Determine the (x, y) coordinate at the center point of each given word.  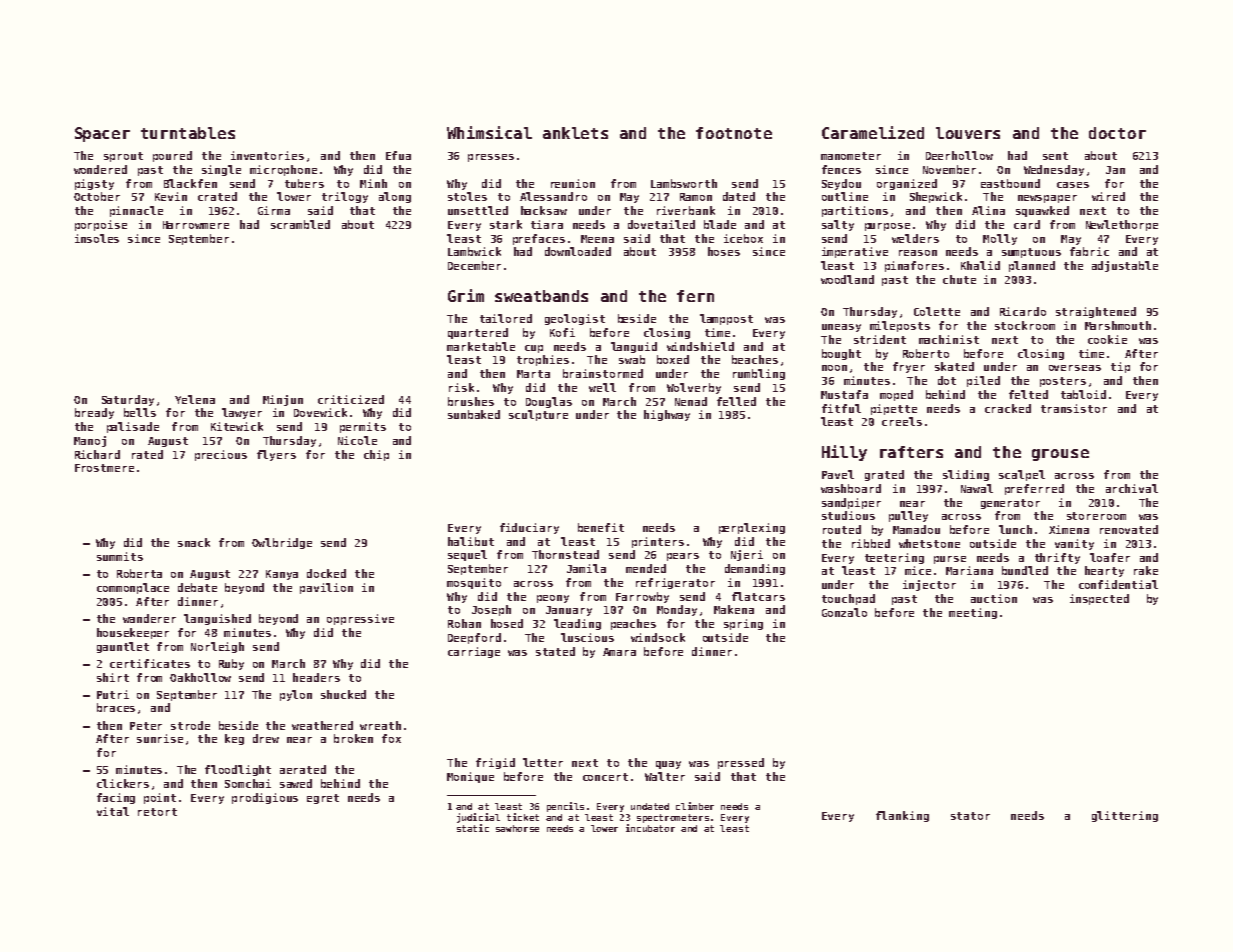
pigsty (94, 184)
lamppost (726, 319)
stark (506, 224)
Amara (619, 652)
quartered (478, 333)
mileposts (900, 326)
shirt (113, 677)
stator (970, 816)
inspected (1099, 599)
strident (880, 339)
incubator (650, 828)
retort (157, 812)
